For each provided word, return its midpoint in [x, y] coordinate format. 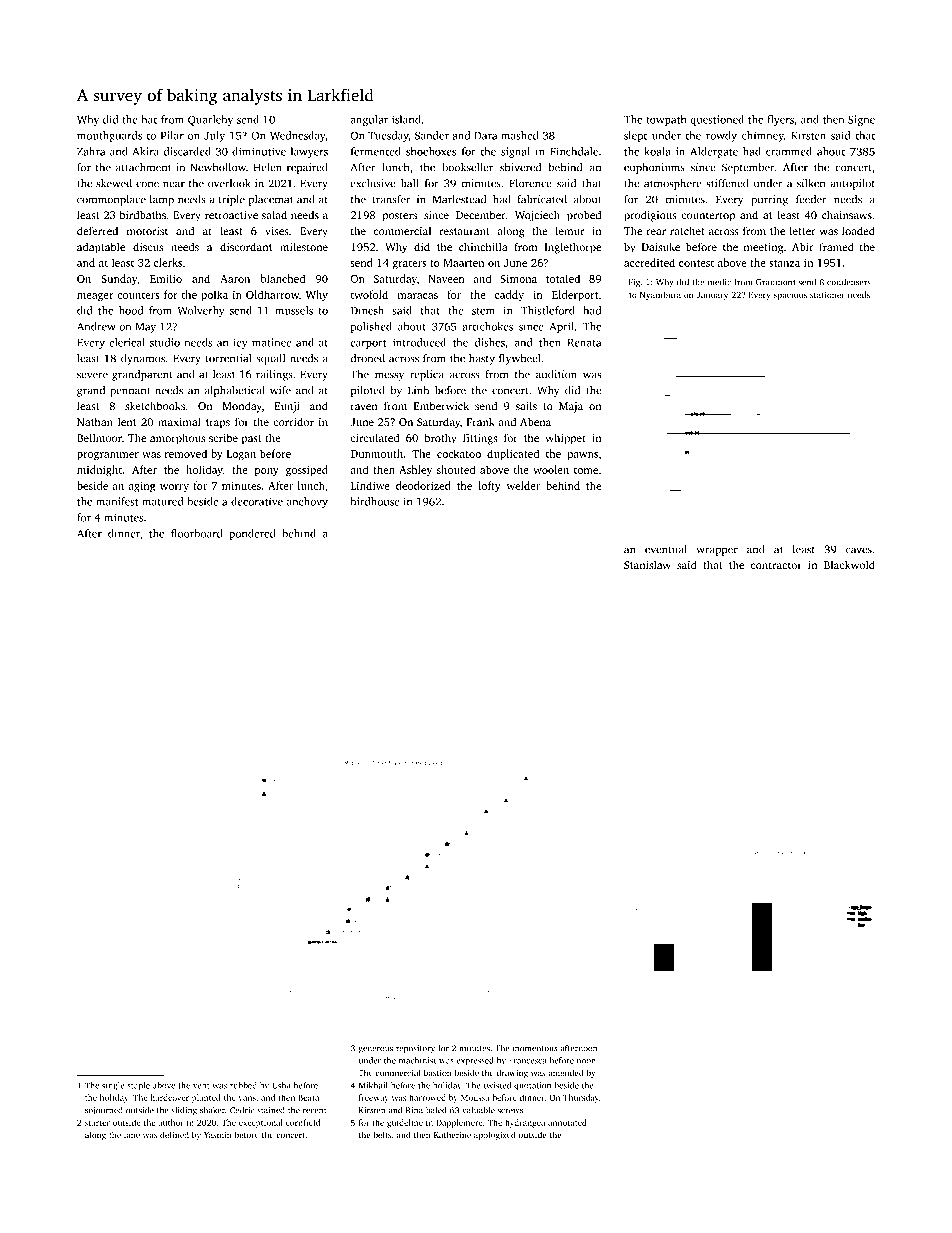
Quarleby [210, 120]
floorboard [197, 533]
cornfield [303, 1122]
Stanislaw [647, 564]
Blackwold [849, 564]
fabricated [542, 199]
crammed [789, 151]
